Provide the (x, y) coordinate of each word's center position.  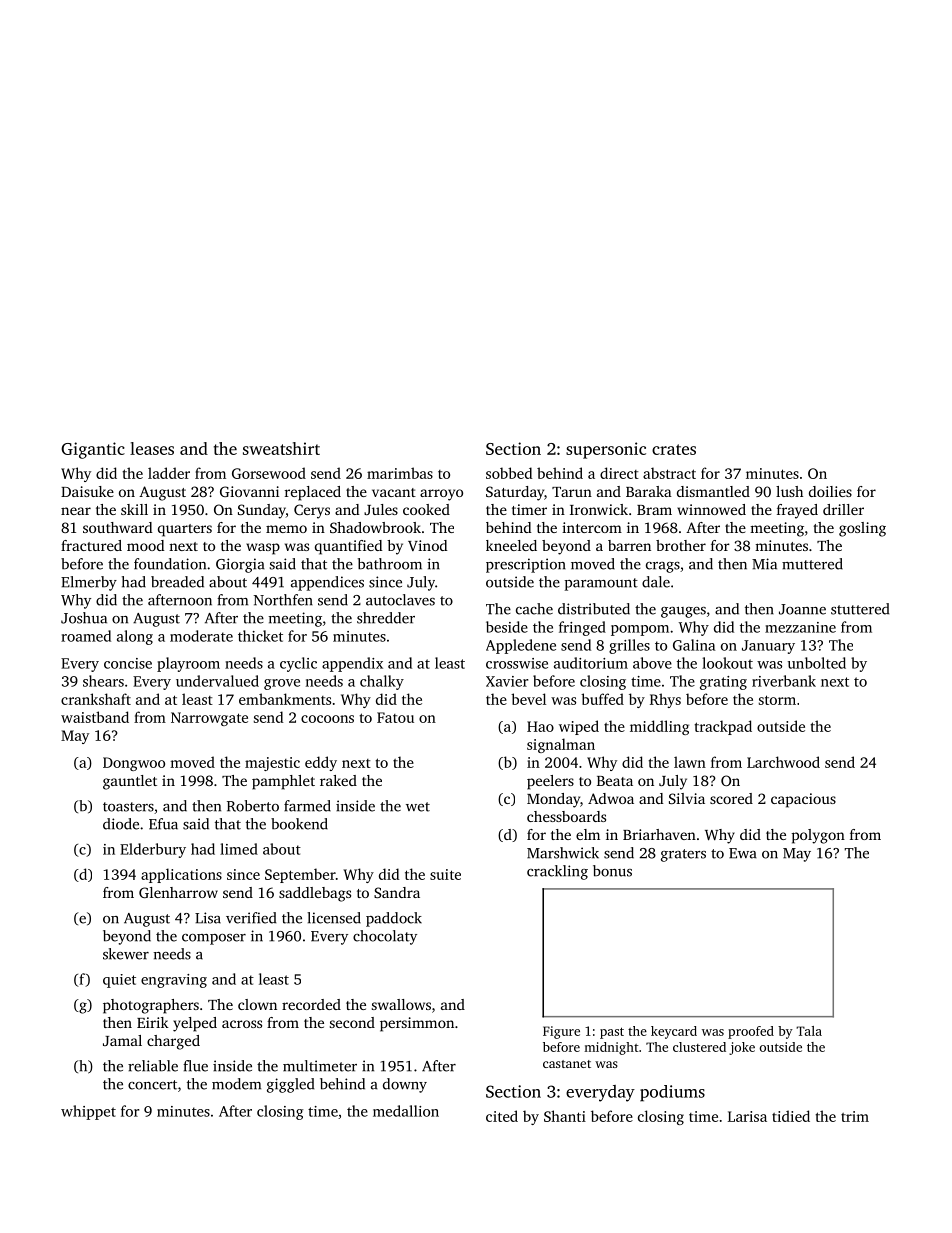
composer (214, 939)
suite (445, 874)
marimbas (400, 473)
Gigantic (93, 450)
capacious (803, 800)
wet (418, 807)
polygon (818, 836)
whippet (88, 1112)
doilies (830, 491)
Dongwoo (134, 764)
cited (502, 1116)
